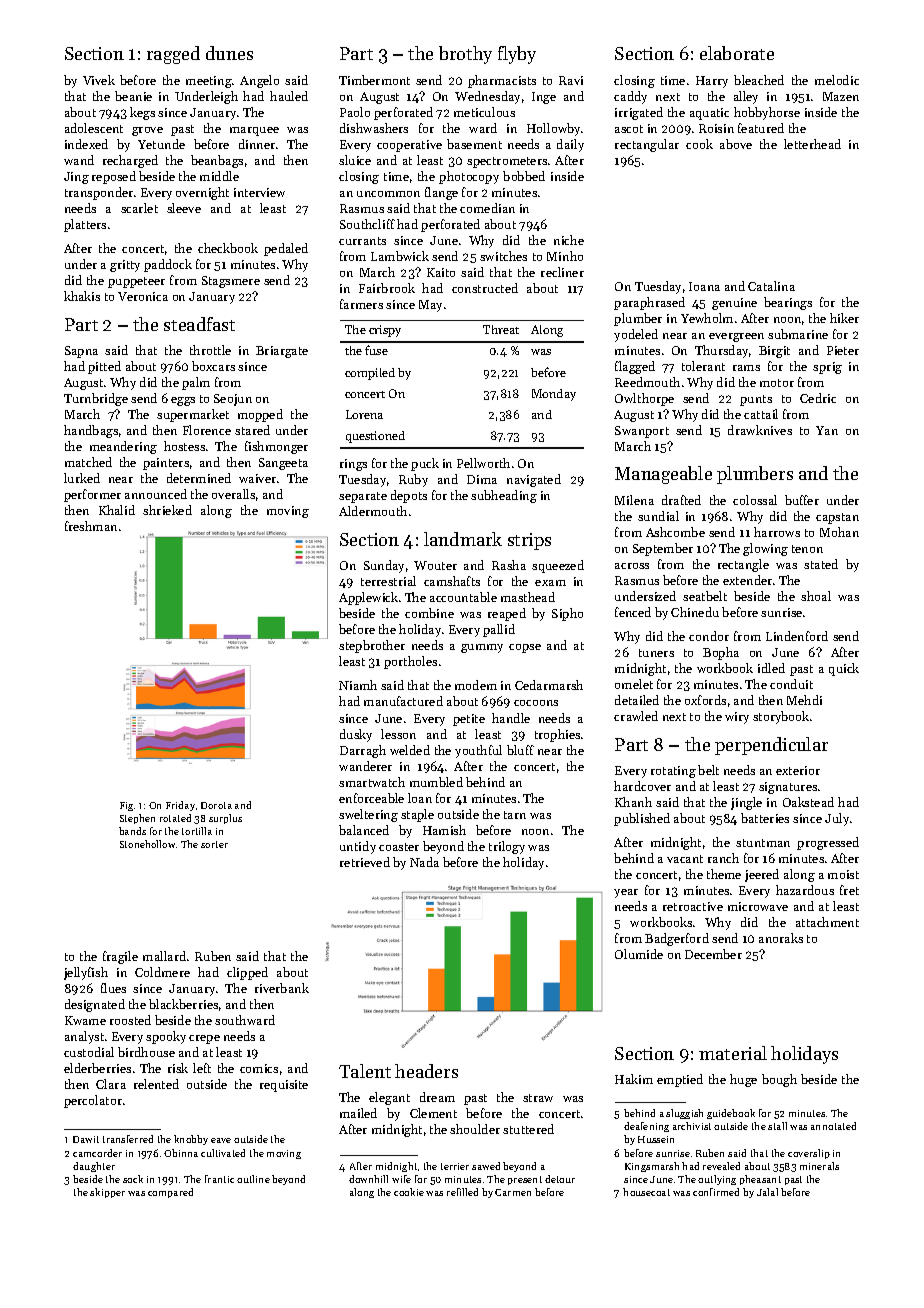 This screenshot has height=1308, width=924. Describe the element at coordinates (282, 988) in the screenshot. I see `riverbank` at that location.
